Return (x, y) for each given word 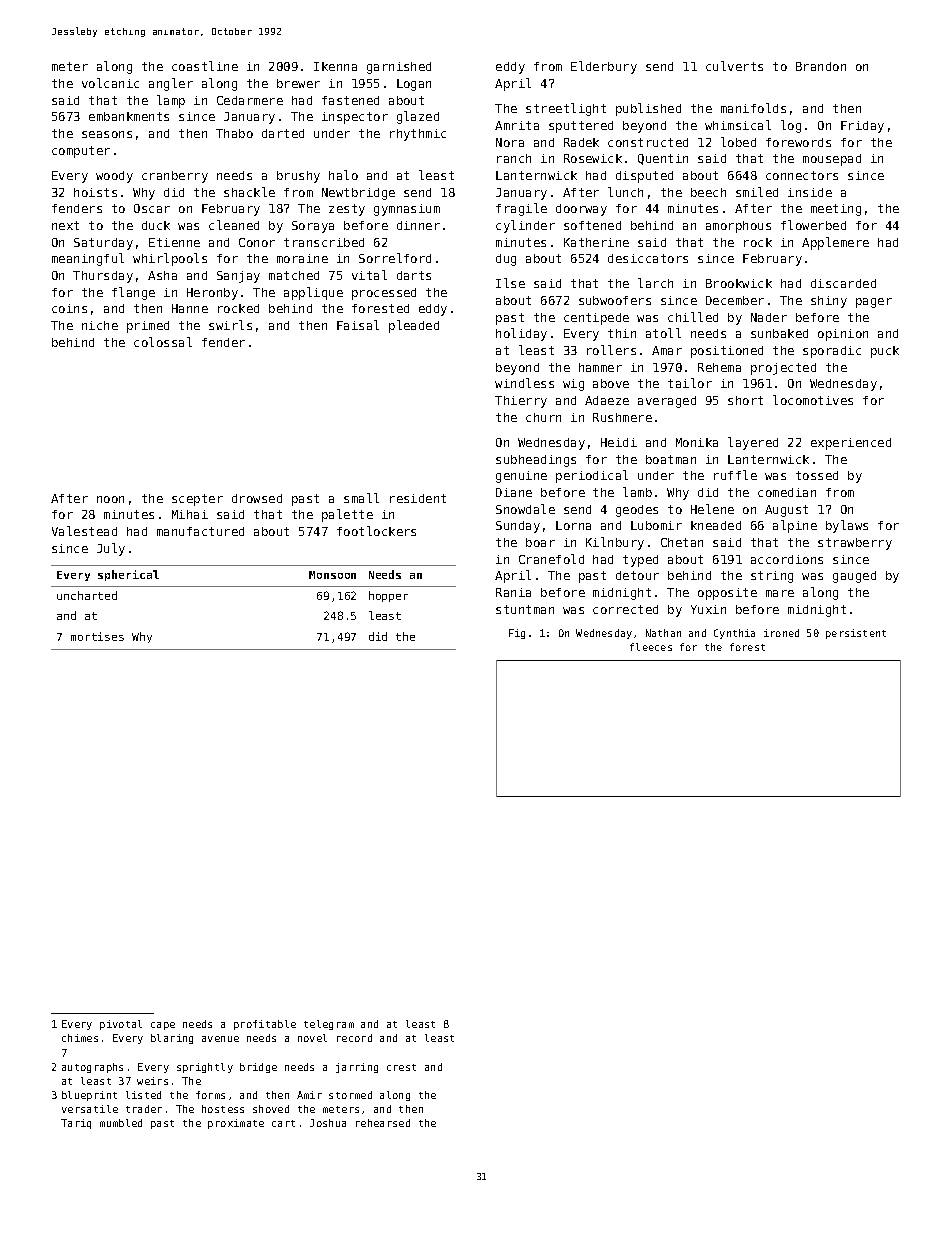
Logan (414, 85)
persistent (856, 634)
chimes (80, 1038)
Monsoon (332, 575)
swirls (230, 325)
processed (384, 294)
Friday (862, 127)
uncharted (87, 595)
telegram (329, 1025)
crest (401, 1067)
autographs (92, 1068)
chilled (693, 317)
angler (171, 84)
